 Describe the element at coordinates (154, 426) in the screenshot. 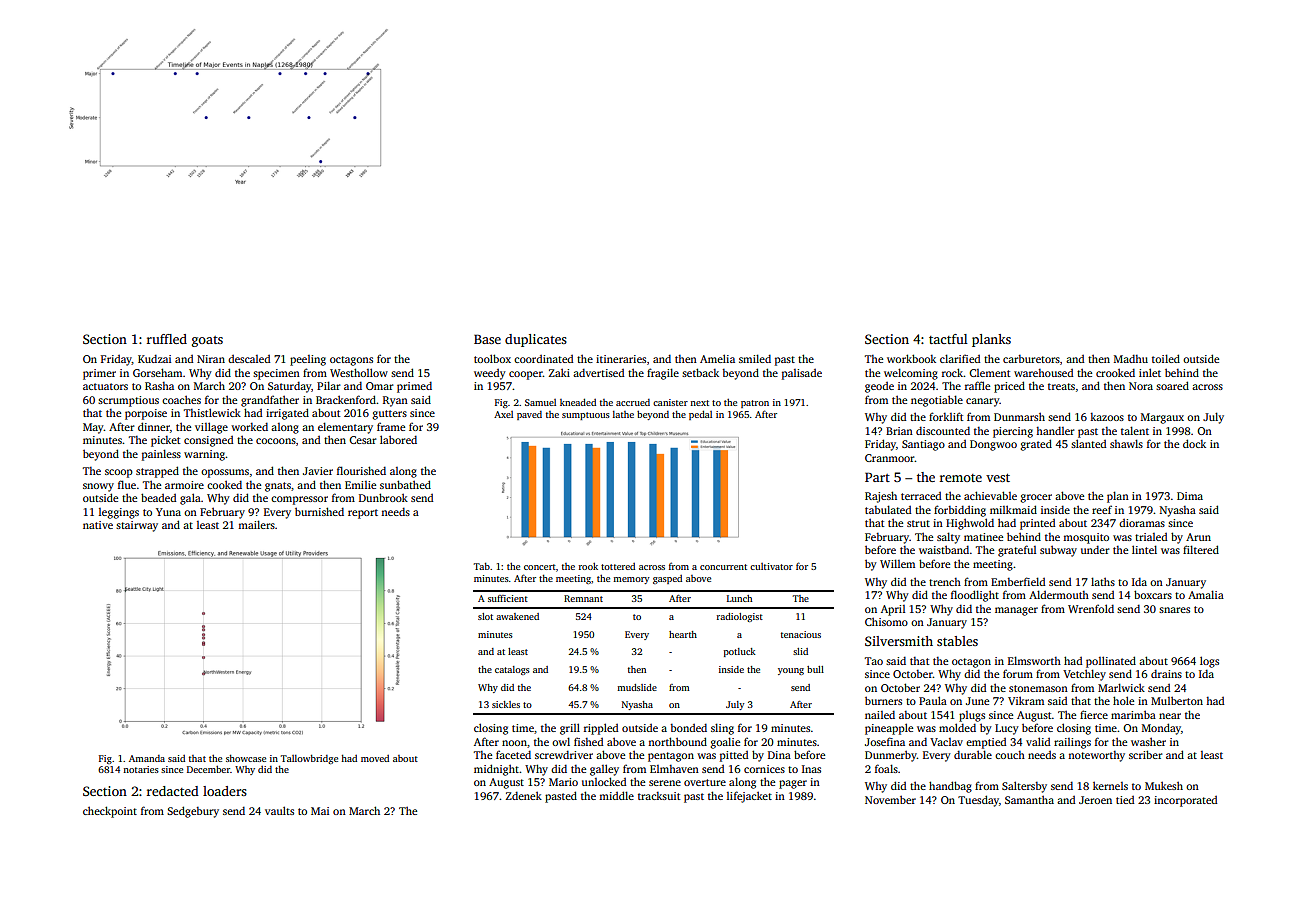

I see `dinner` at that location.
